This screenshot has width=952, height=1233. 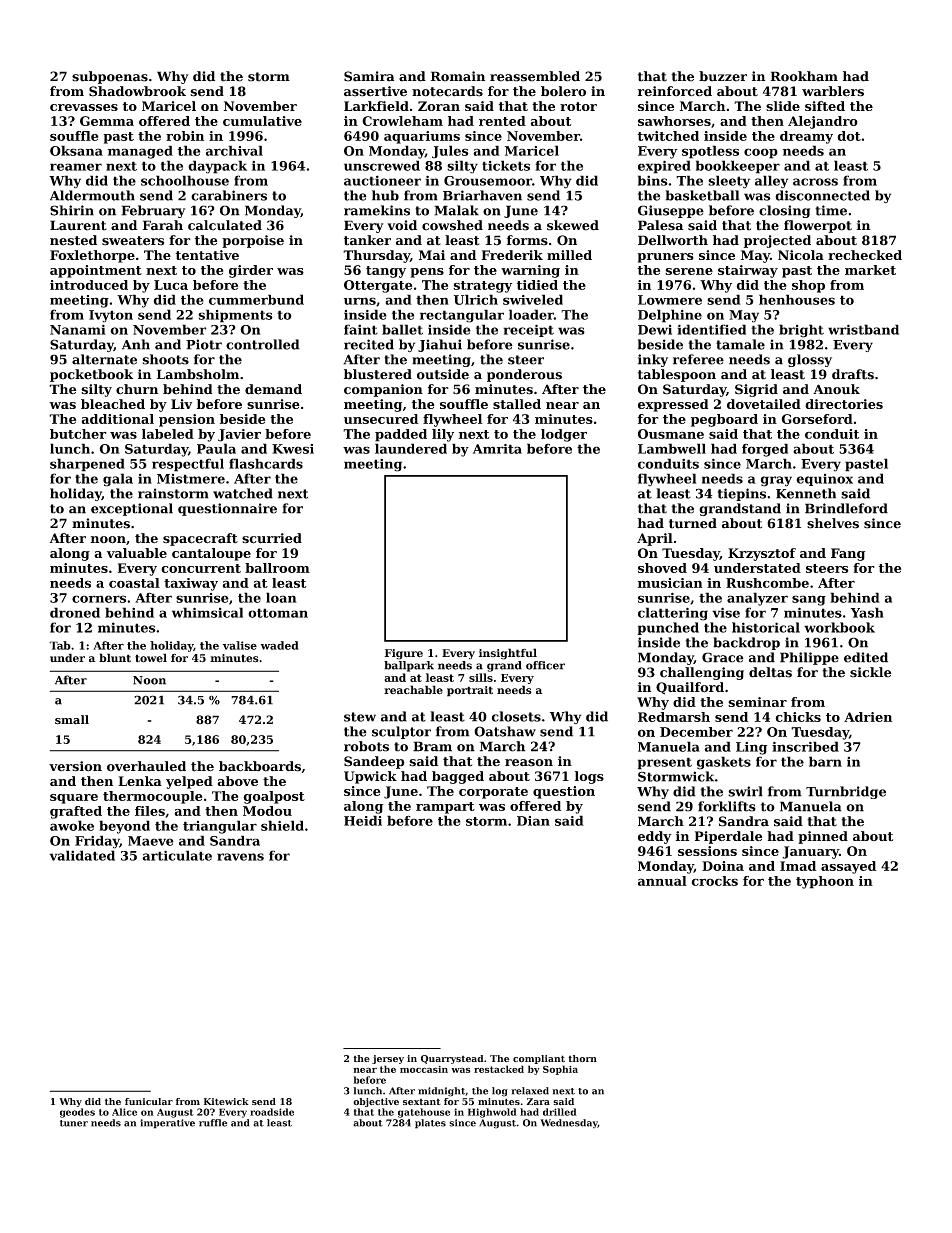 I want to click on sickle, so click(x=870, y=672).
